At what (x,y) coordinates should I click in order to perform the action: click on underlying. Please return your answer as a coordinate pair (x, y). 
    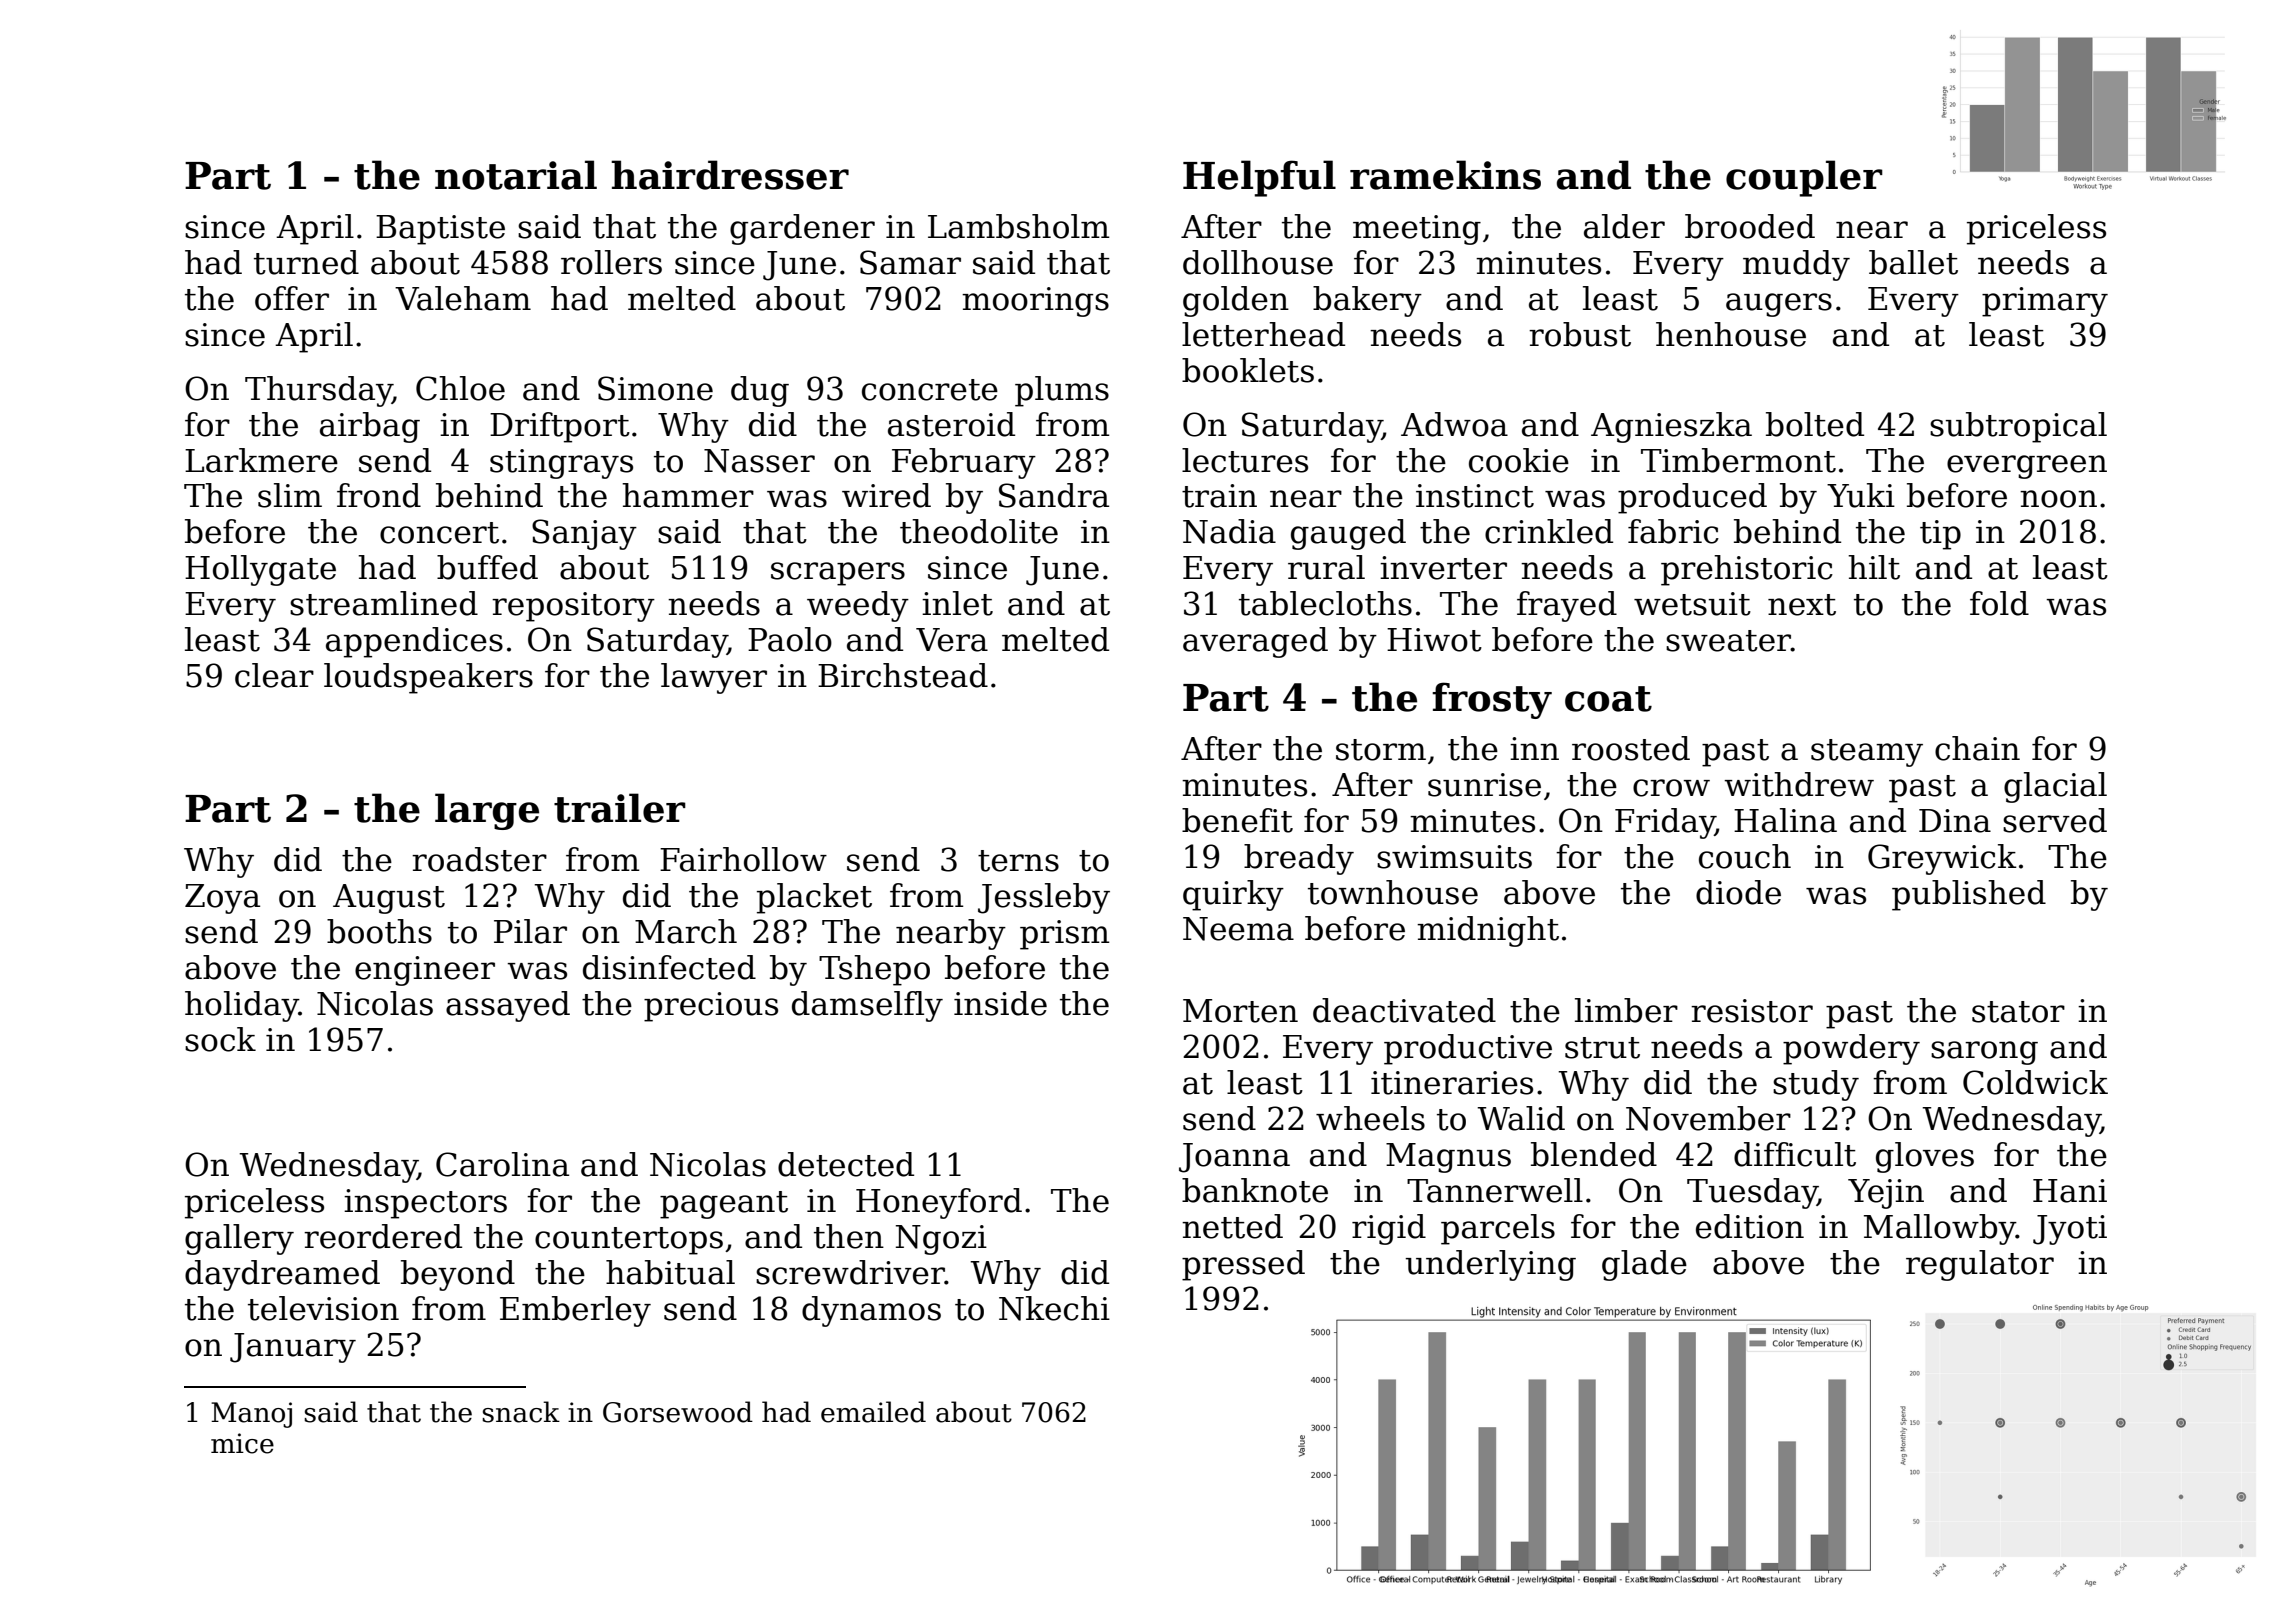
    Looking at the image, I should click on (1491, 1265).
